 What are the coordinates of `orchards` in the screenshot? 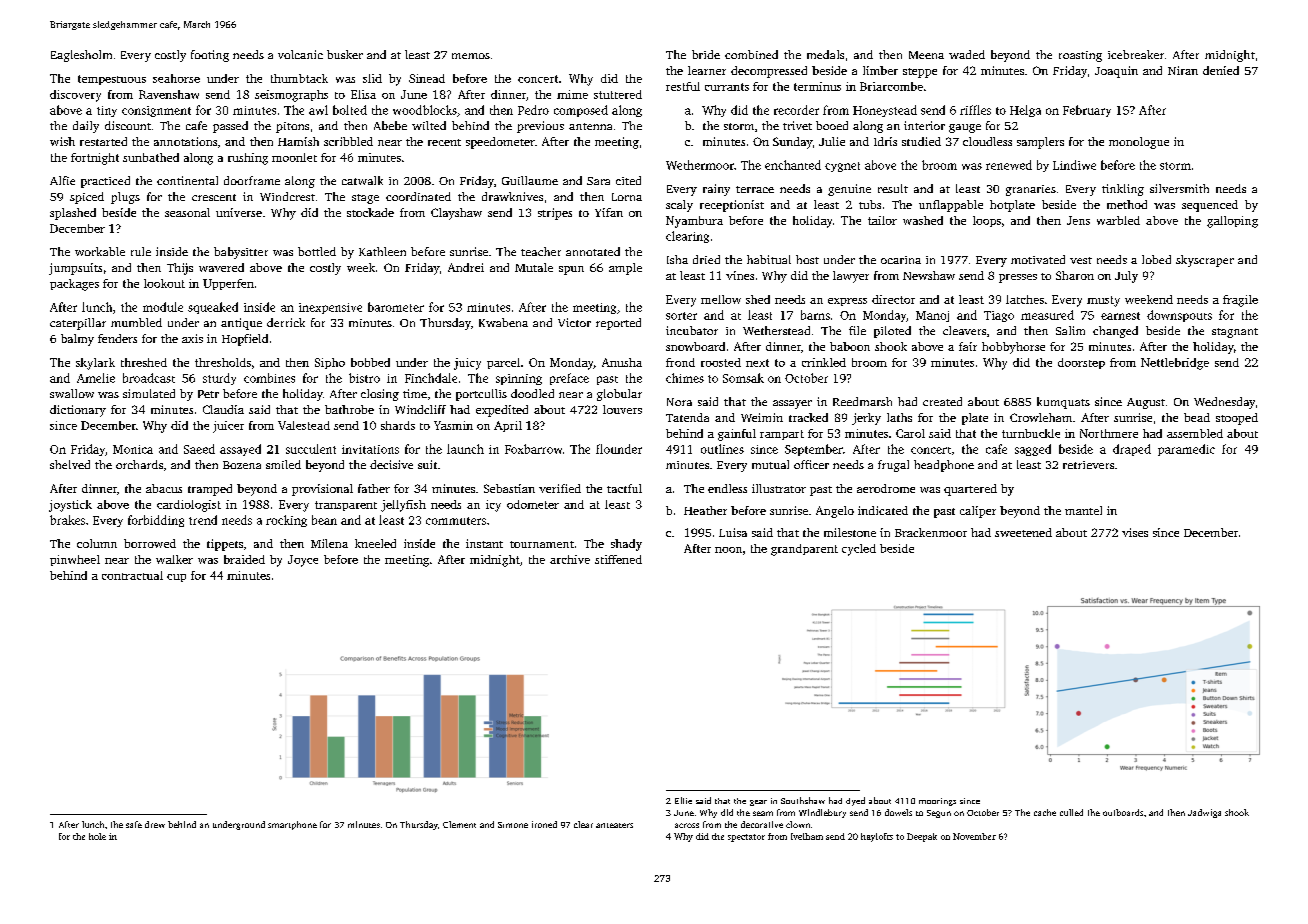 It's located at (139, 464).
